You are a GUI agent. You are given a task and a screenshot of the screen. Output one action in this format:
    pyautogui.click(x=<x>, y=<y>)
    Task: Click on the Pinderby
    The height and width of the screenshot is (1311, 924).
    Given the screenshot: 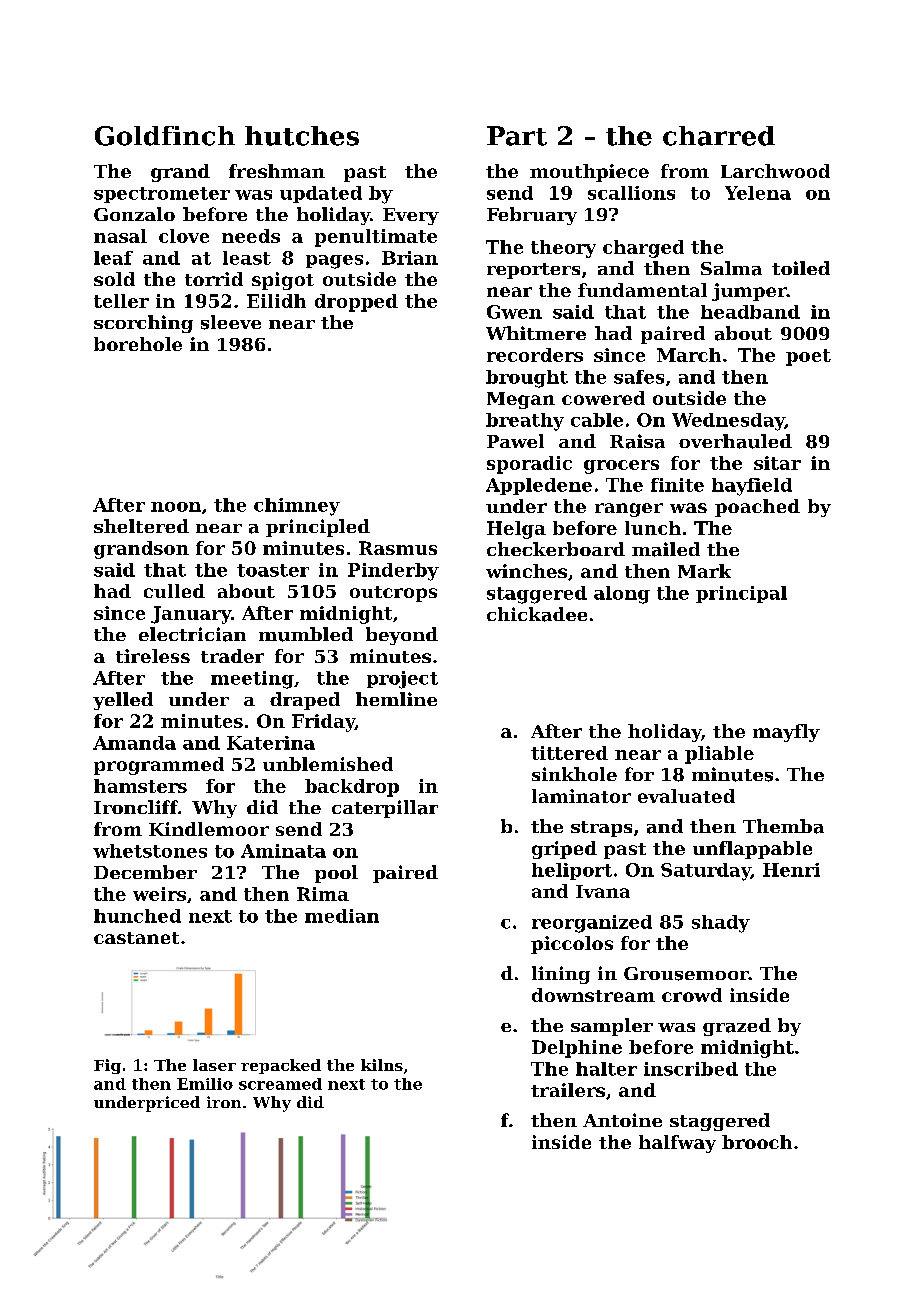 What is the action you would take?
    pyautogui.click(x=393, y=572)
